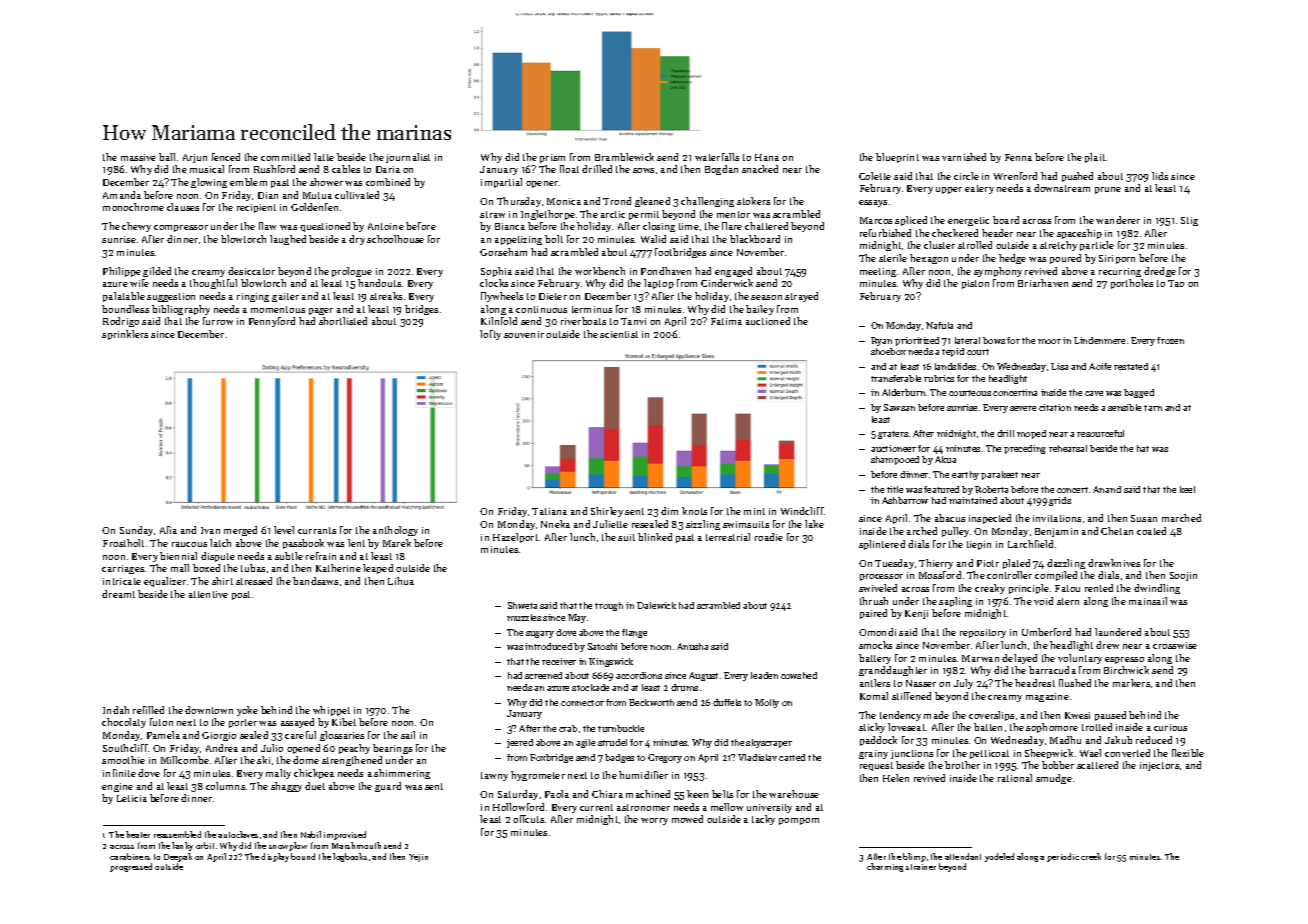 Image resolution: width=1308 pixels, height=924 pixels. Describe the element at coordinates (1170, 727) in the screenshot. I see `curious` at that location.
